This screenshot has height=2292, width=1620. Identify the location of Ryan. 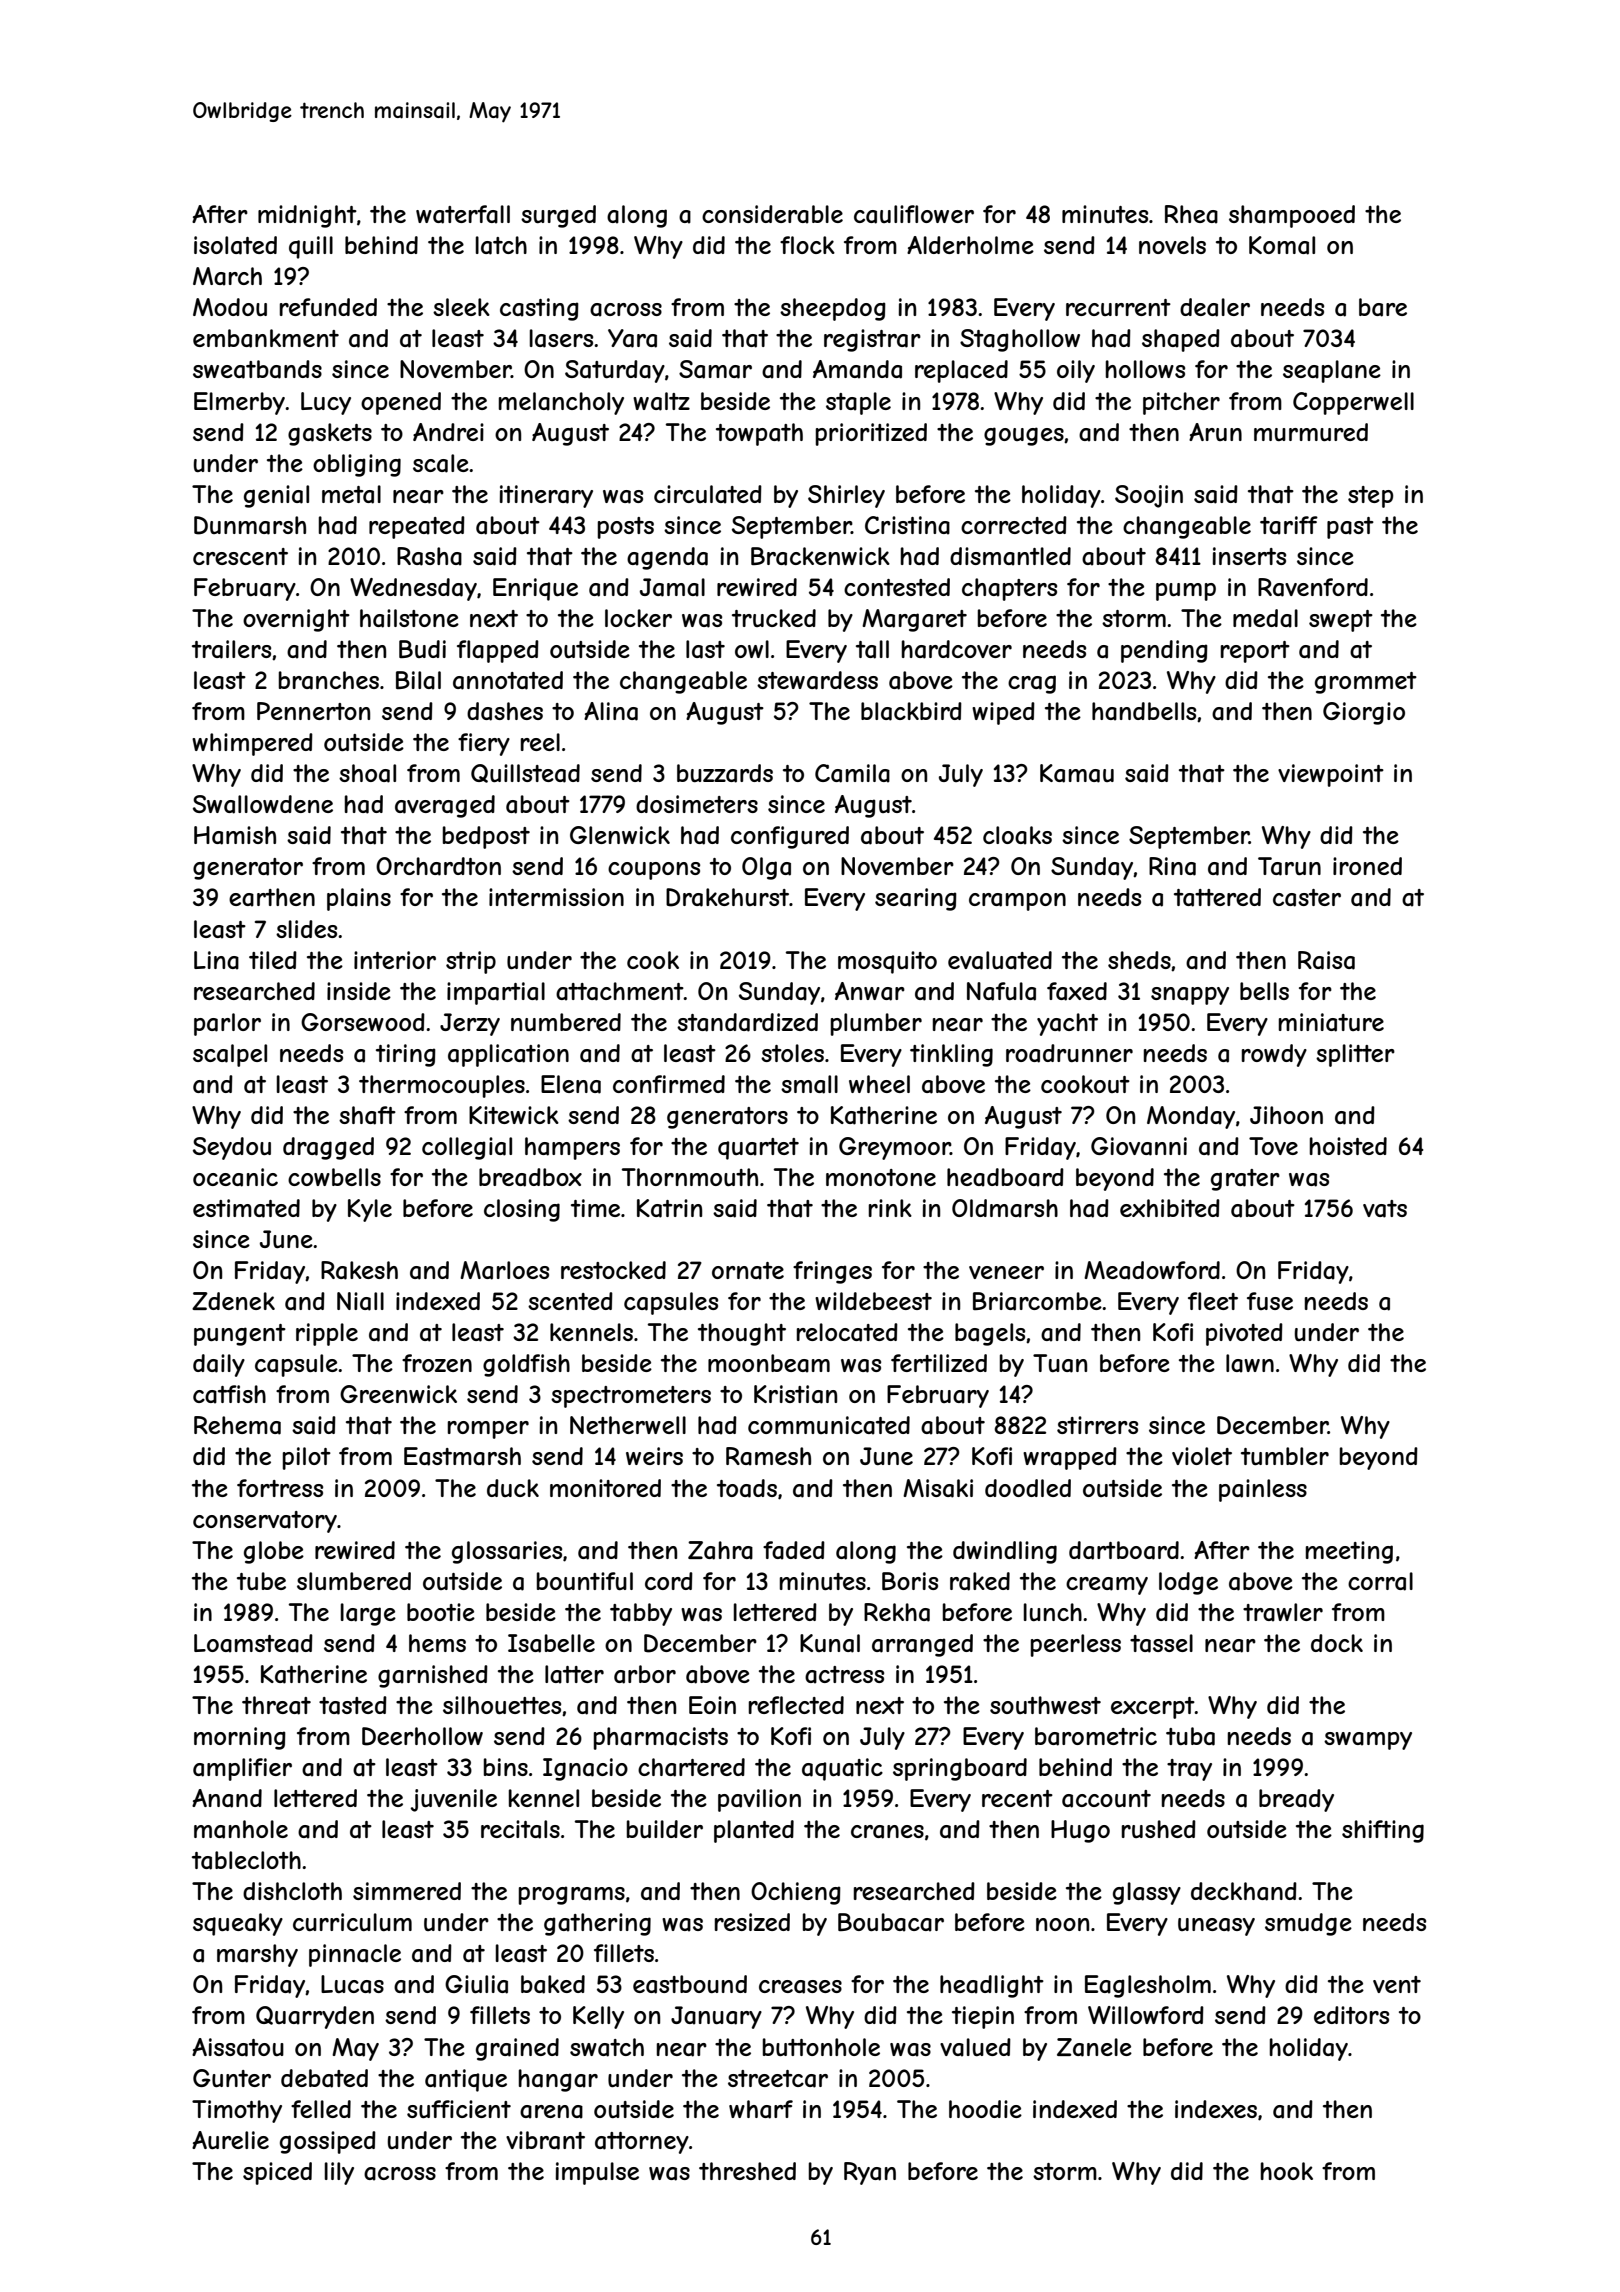
(870, 2173).
